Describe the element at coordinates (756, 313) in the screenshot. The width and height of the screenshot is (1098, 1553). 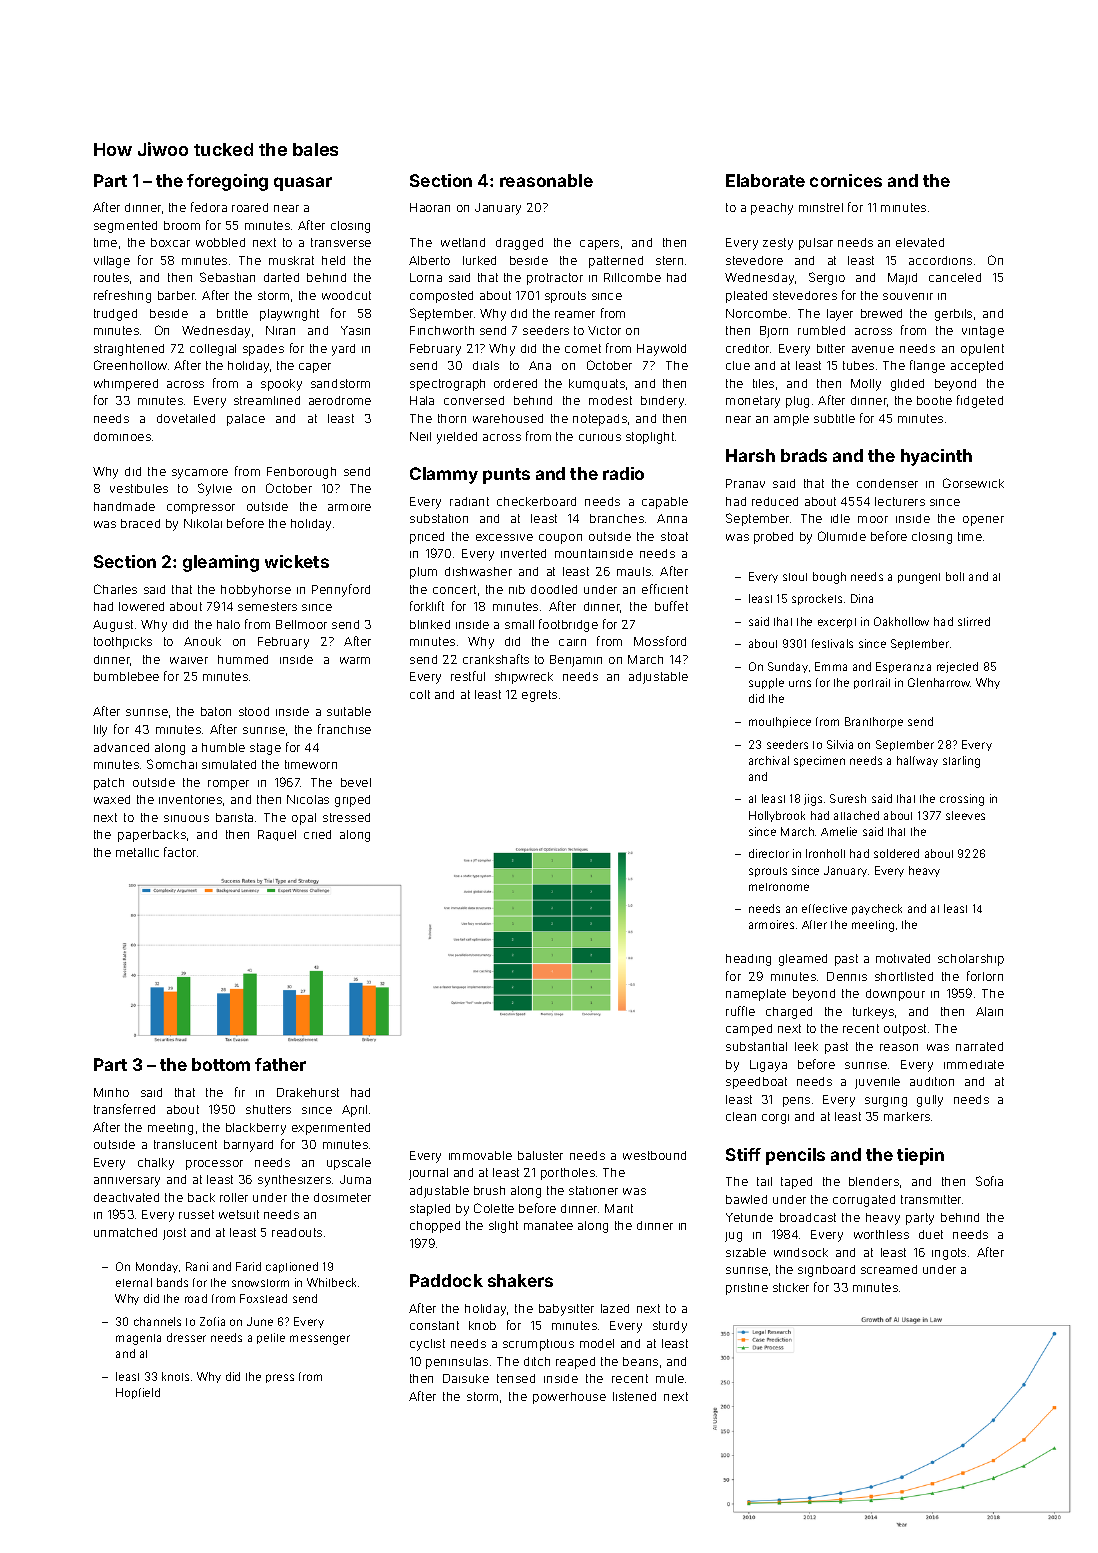
I see `Norcombe` at that location.
